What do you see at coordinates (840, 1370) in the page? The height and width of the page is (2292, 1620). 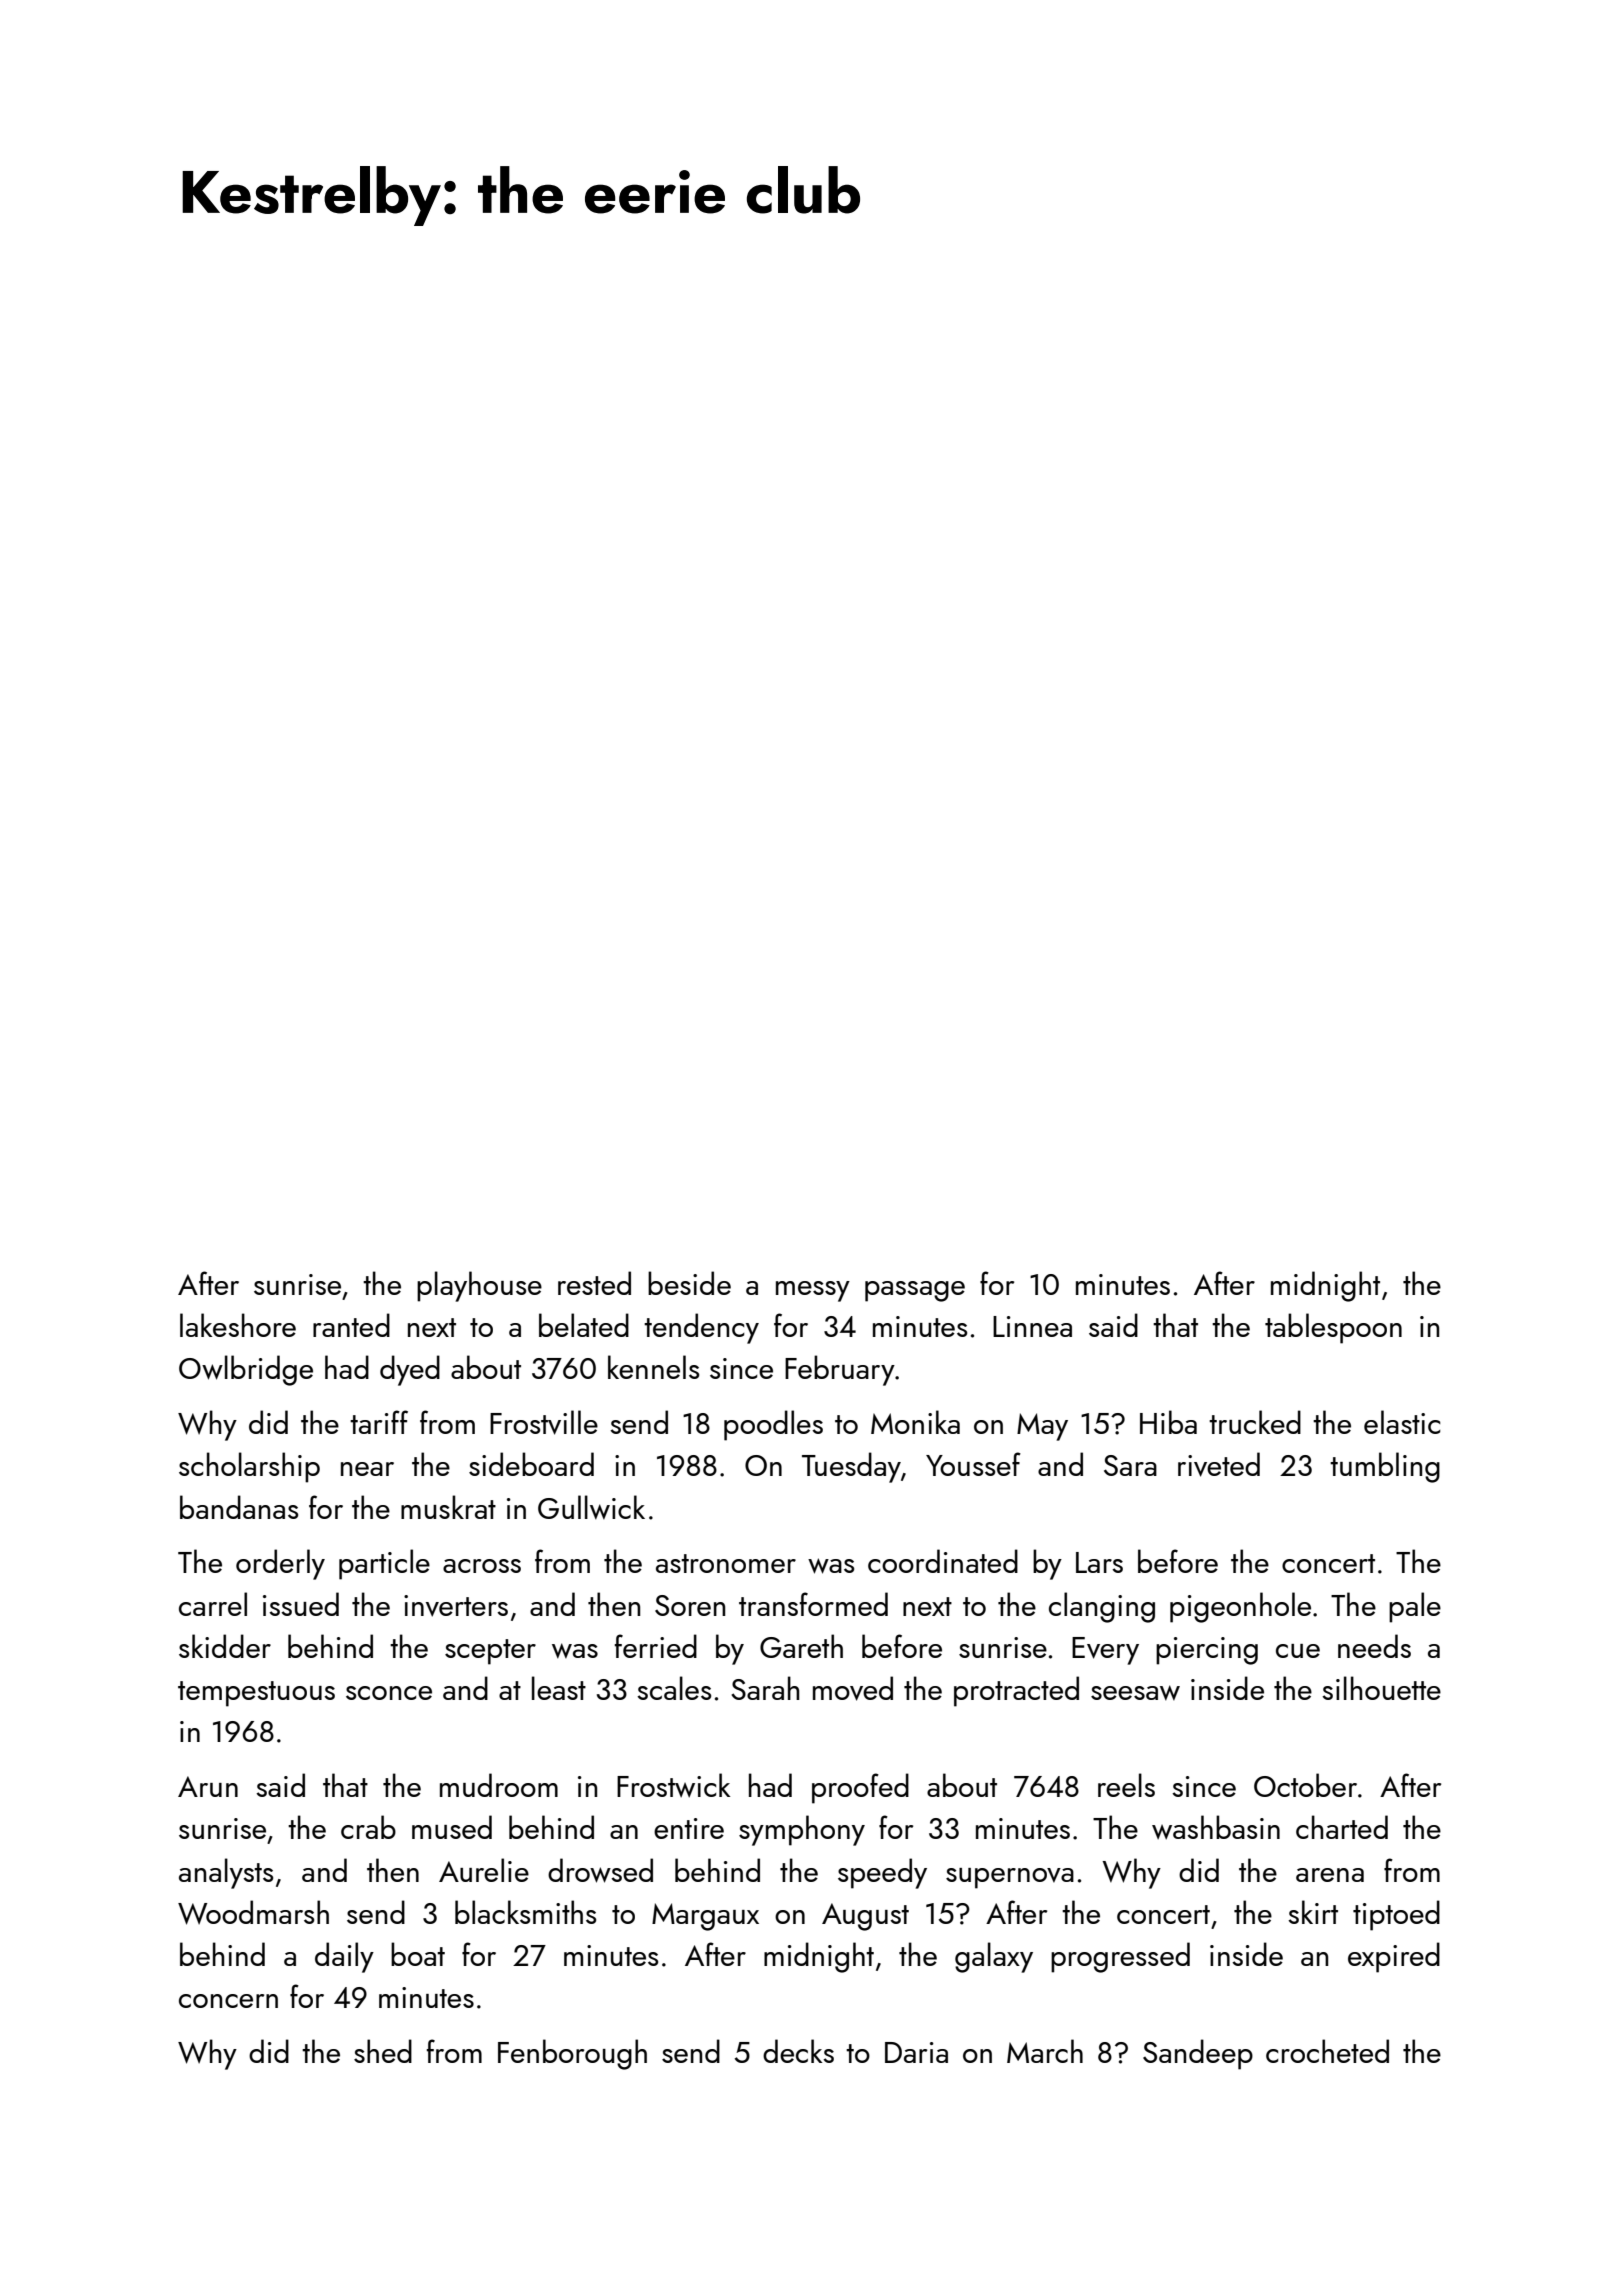 I see `February` at bounding box center [840, 1370].
